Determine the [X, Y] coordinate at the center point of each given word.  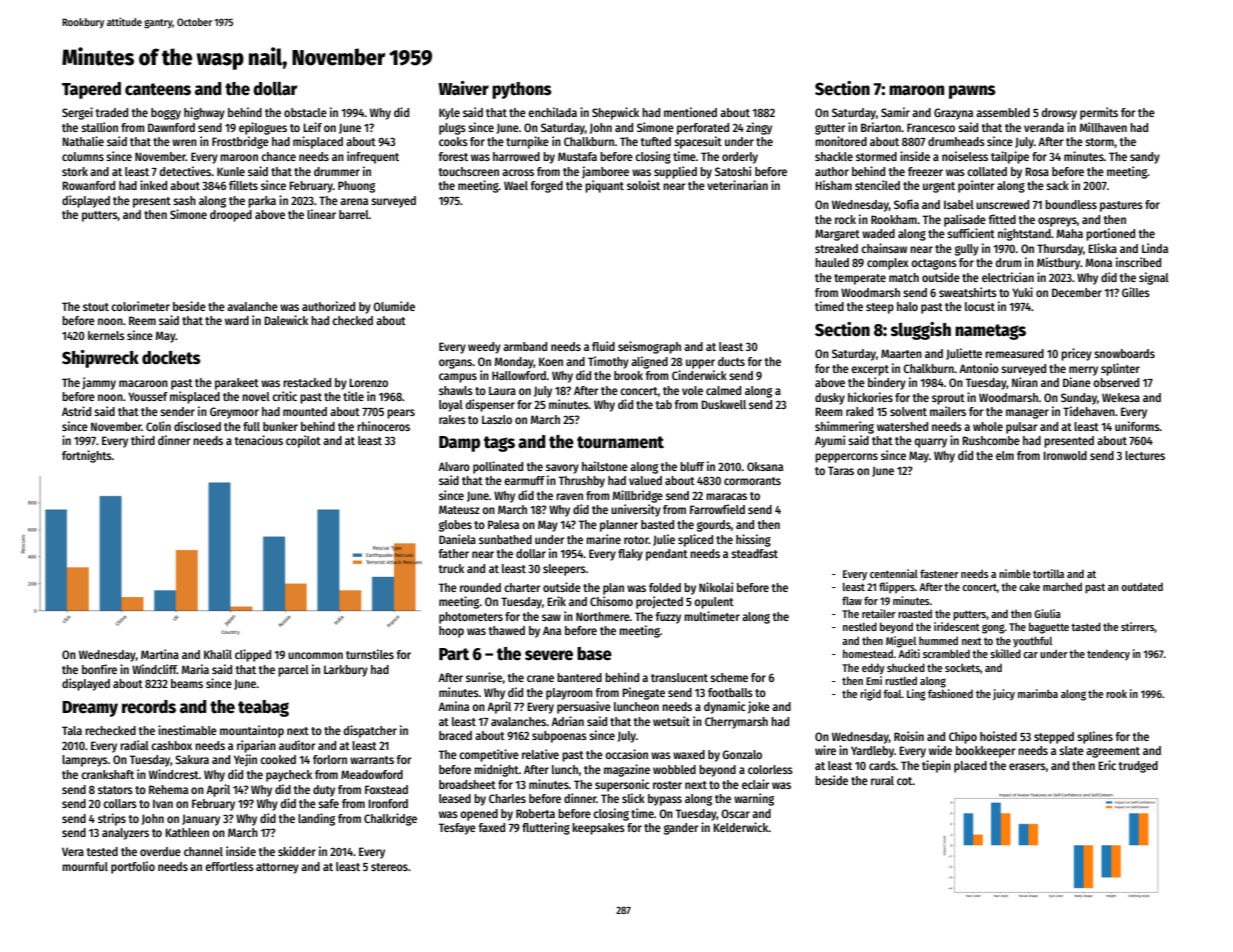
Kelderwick [741, 827]
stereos [389, 867]
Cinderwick [699, 375]
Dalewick [286, 320]
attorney [277, 868]
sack [1057, 185]
